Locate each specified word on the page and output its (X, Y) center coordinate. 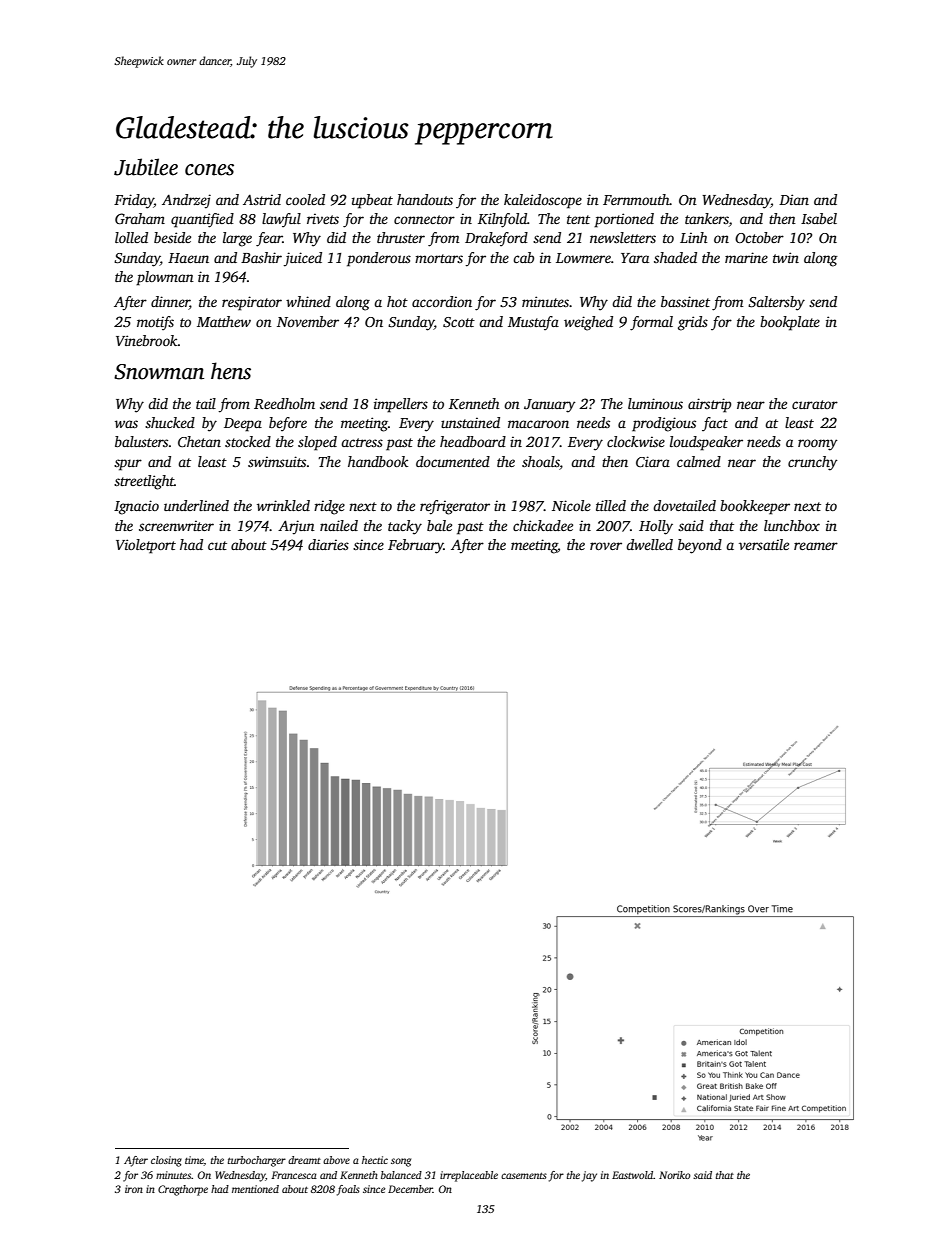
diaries (328, 544)
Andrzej (186, 201)
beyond (700, 546)
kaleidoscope (543, 201)
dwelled (649, 544)
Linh (693, 237)
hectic (375, 1160)
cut (217, 545)
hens (231, 371)
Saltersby (776, 303)
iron (134, 1189)
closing (166, 1161)
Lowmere (583, 258)
